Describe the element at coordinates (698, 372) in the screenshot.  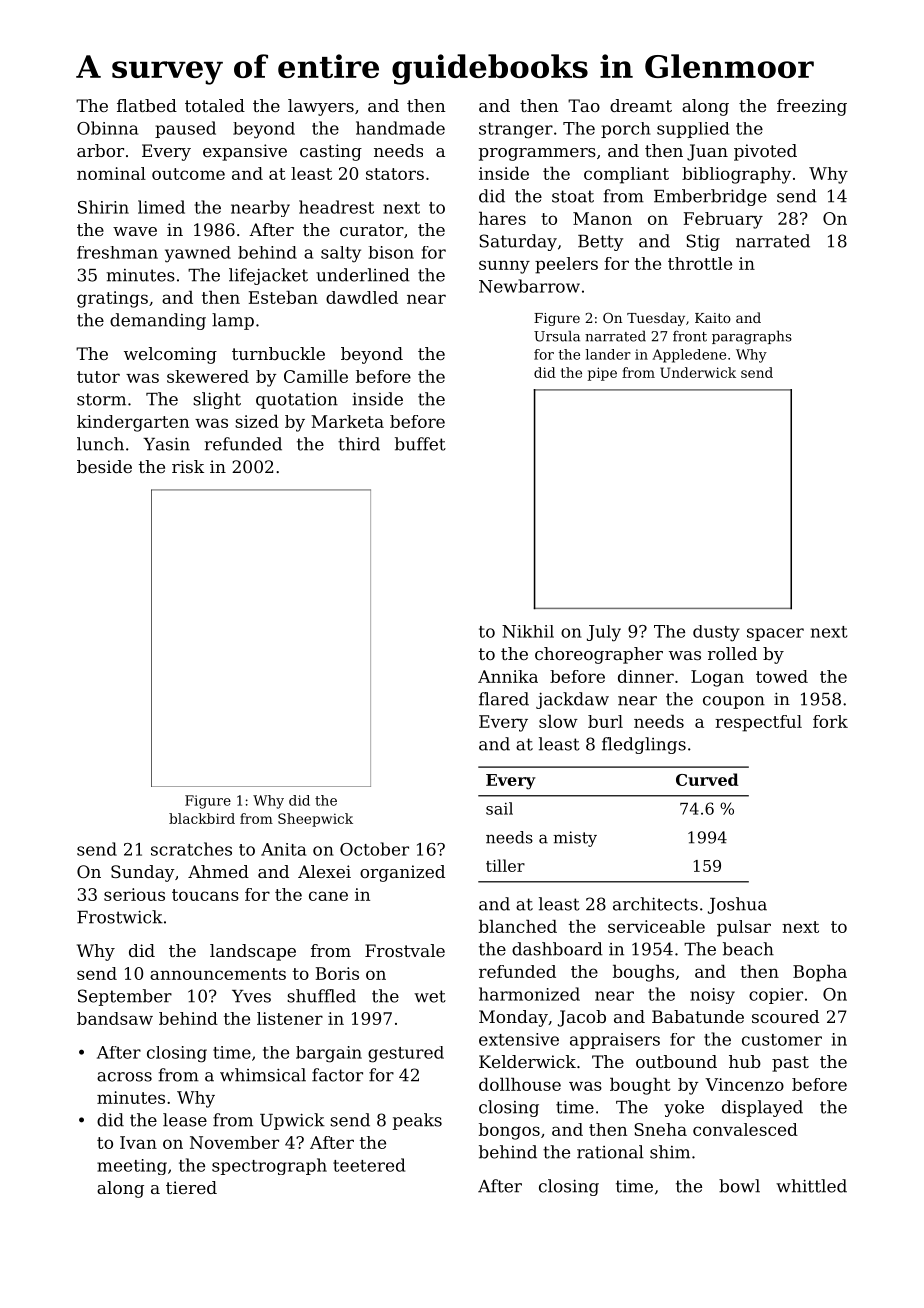
I see `Underwick` at that location.
